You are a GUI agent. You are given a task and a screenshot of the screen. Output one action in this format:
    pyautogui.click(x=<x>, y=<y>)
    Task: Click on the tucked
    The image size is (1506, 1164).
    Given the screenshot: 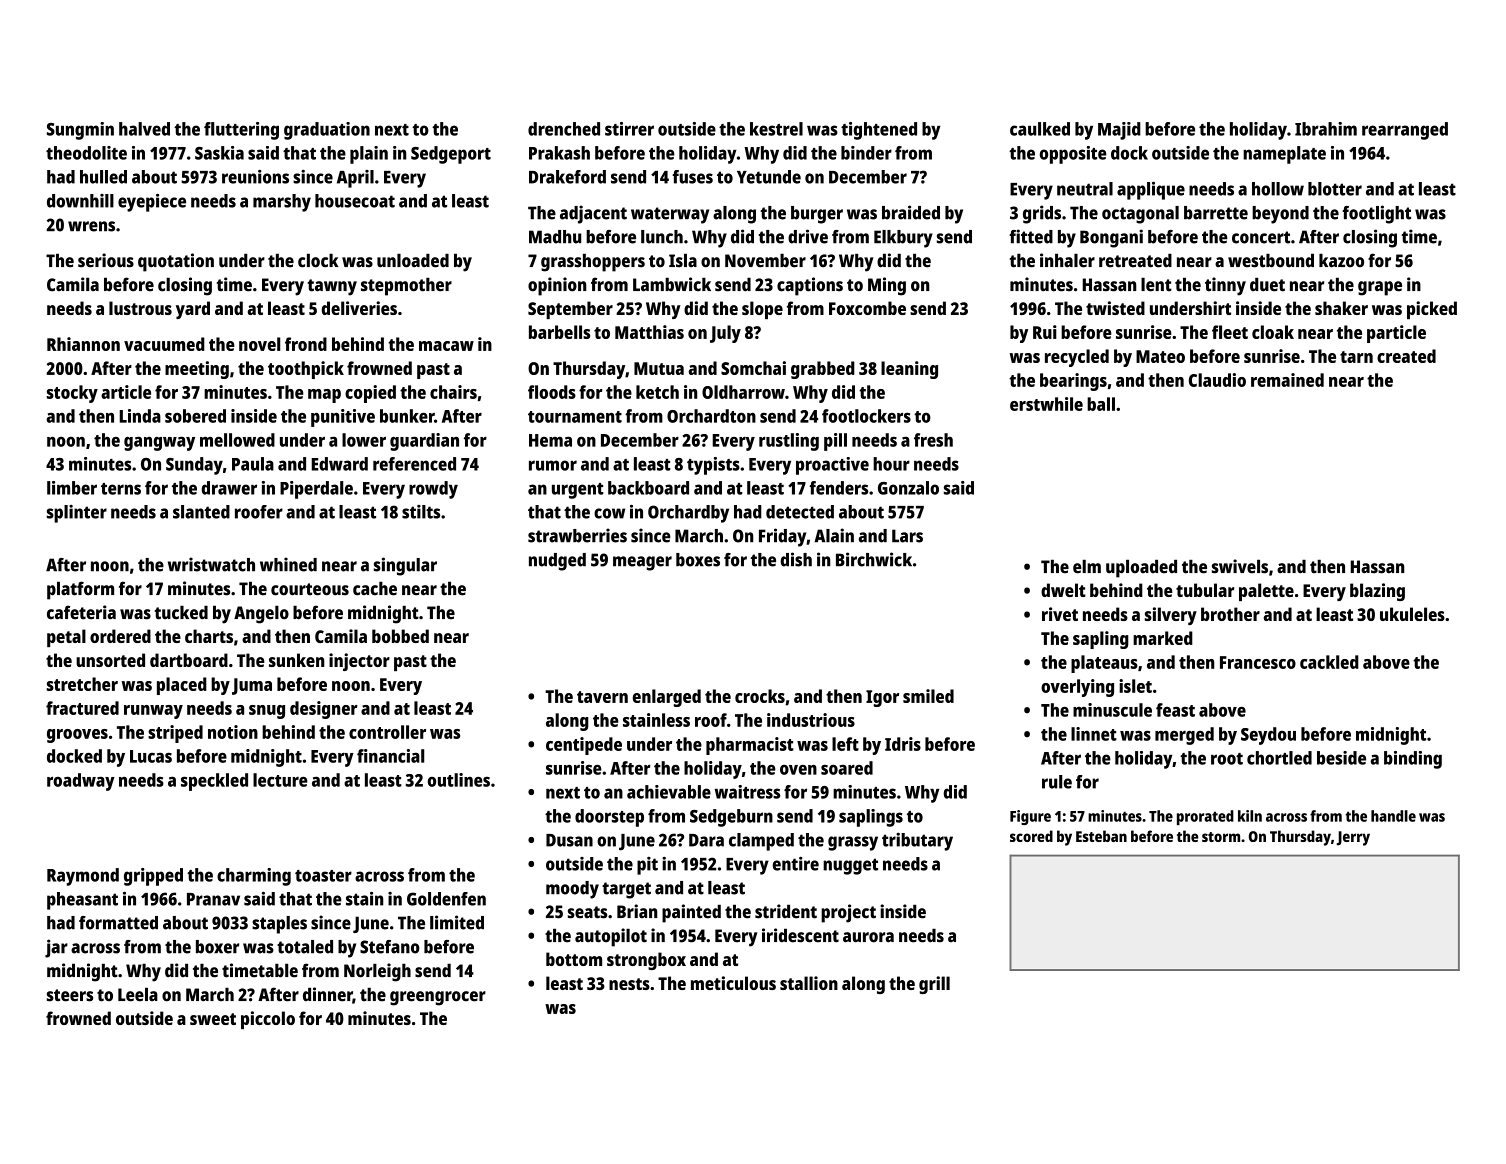 What is the action you would take?
    pyautogui.click(x=181, y=612)
